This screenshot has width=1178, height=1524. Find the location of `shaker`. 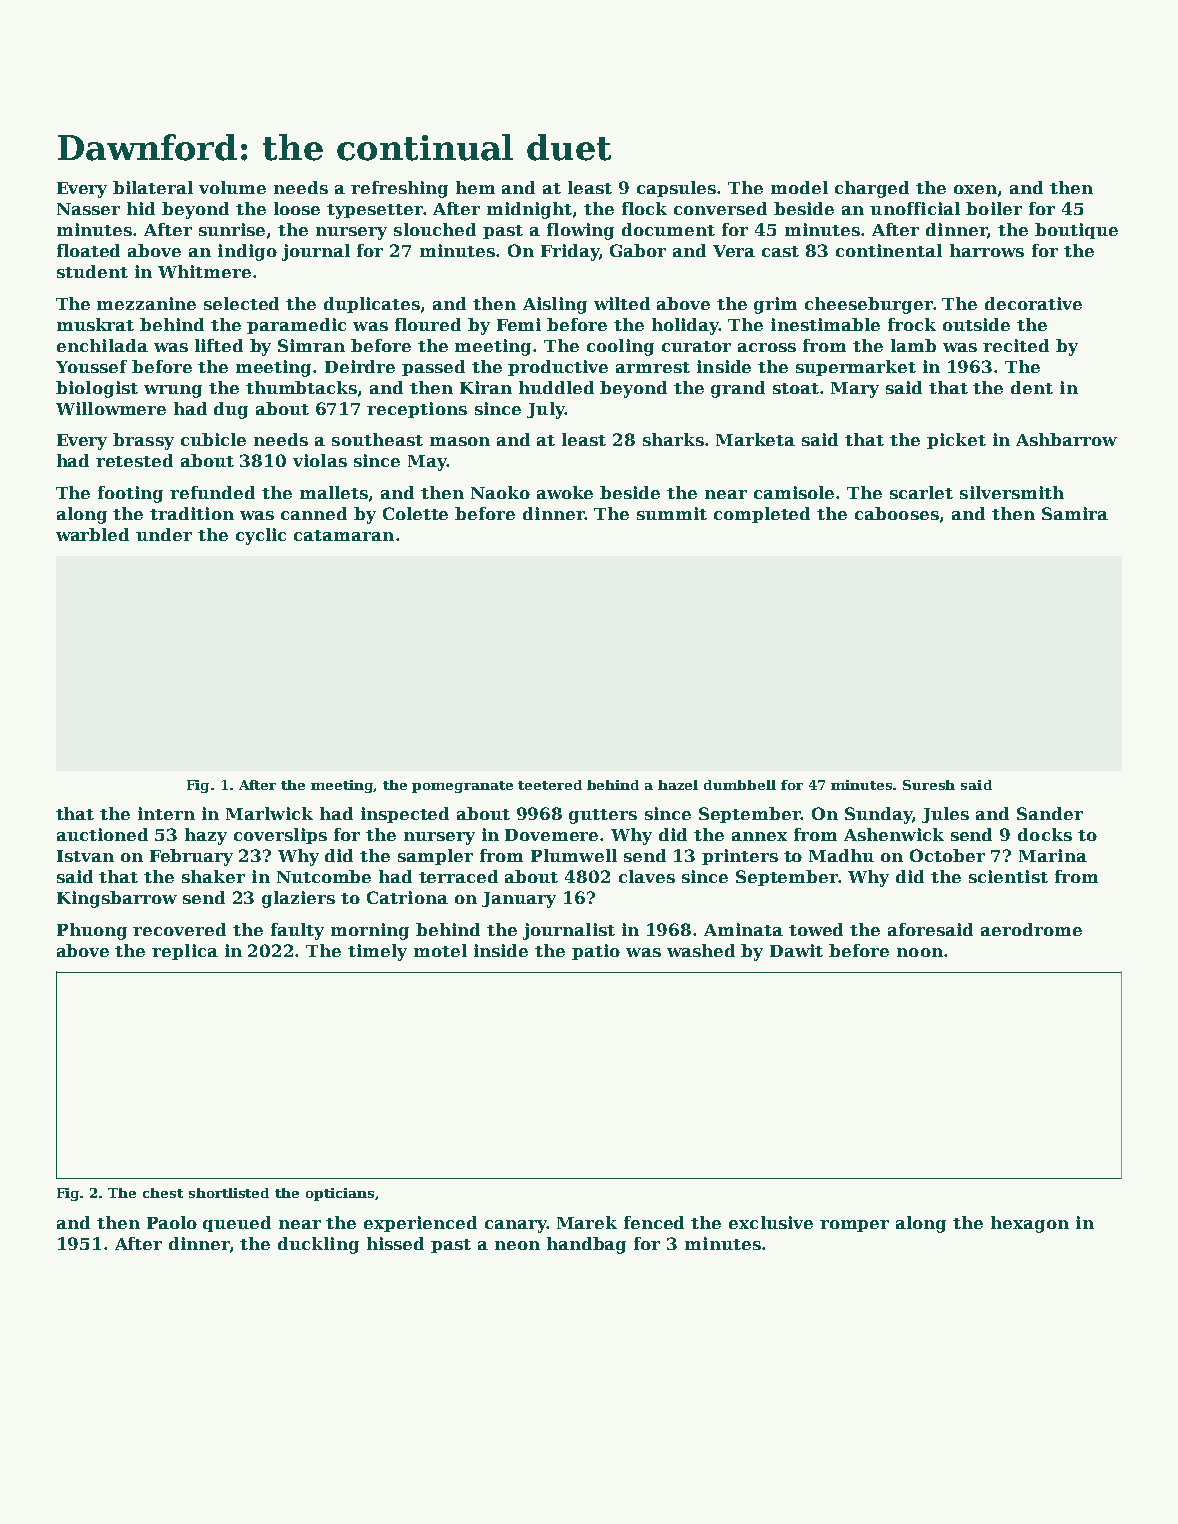

shaker is located at coordinates (213, 876).
